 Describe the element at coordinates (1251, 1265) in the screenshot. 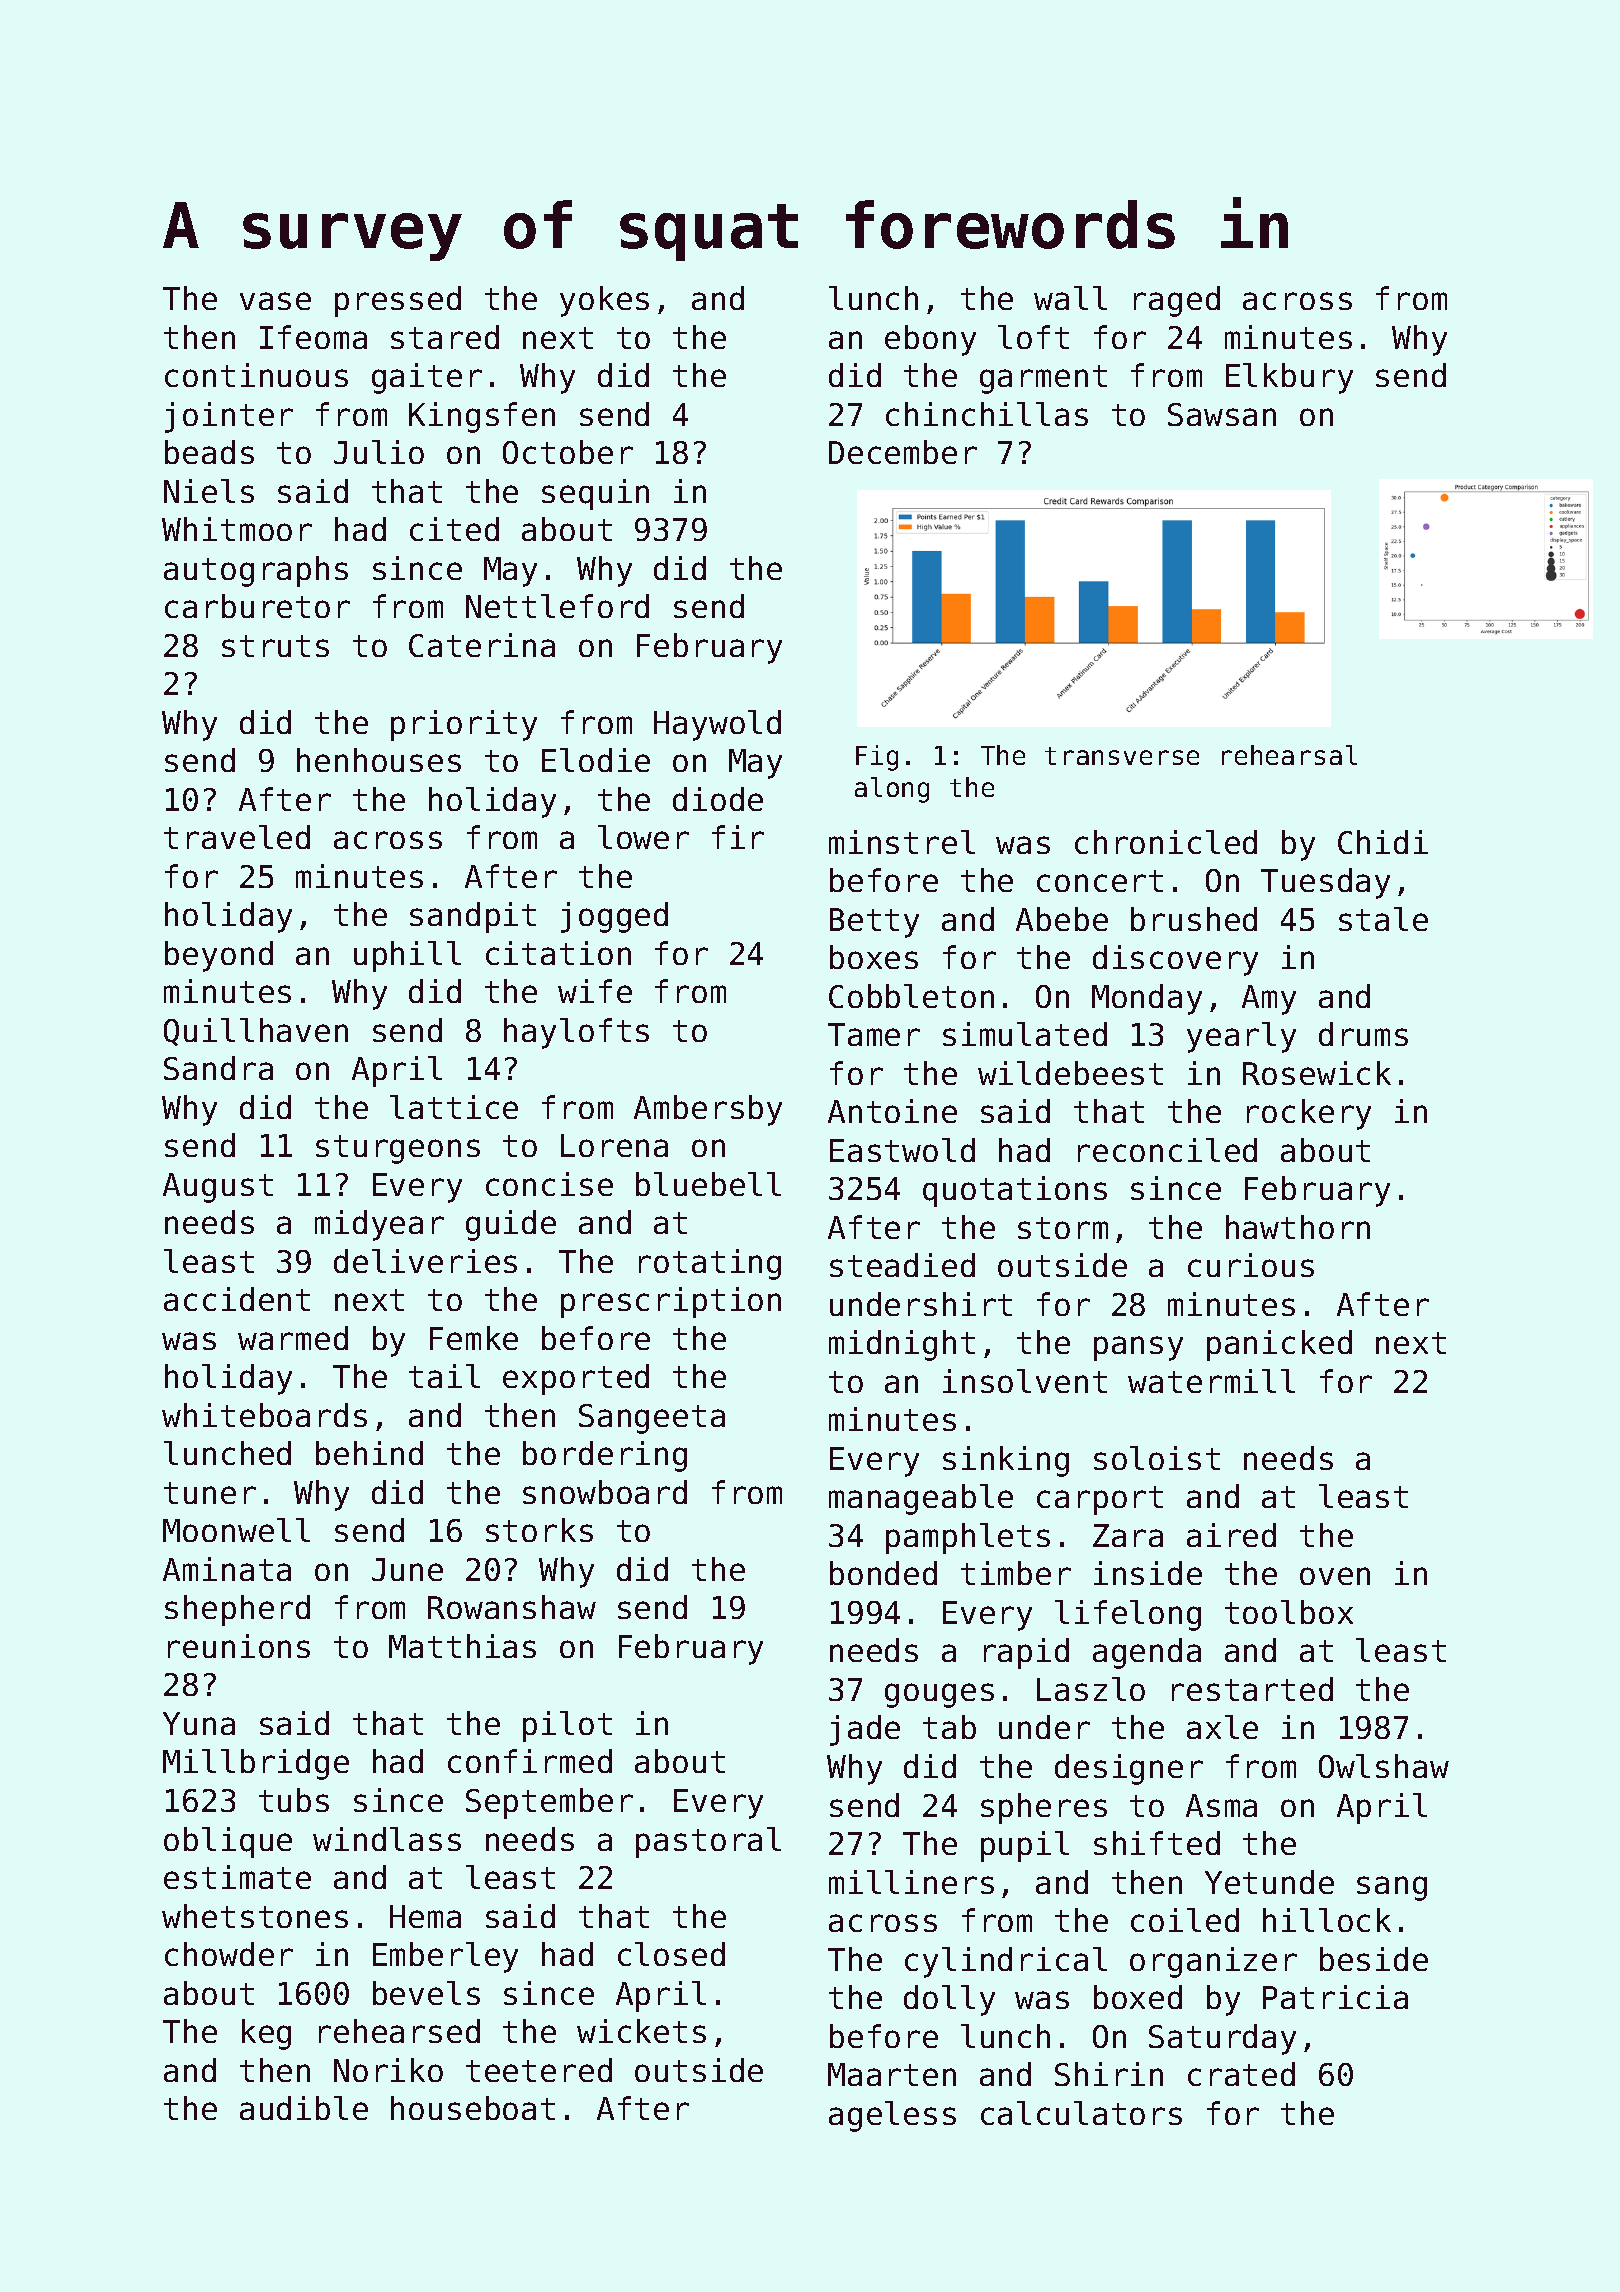

I see `curious` at that location.
